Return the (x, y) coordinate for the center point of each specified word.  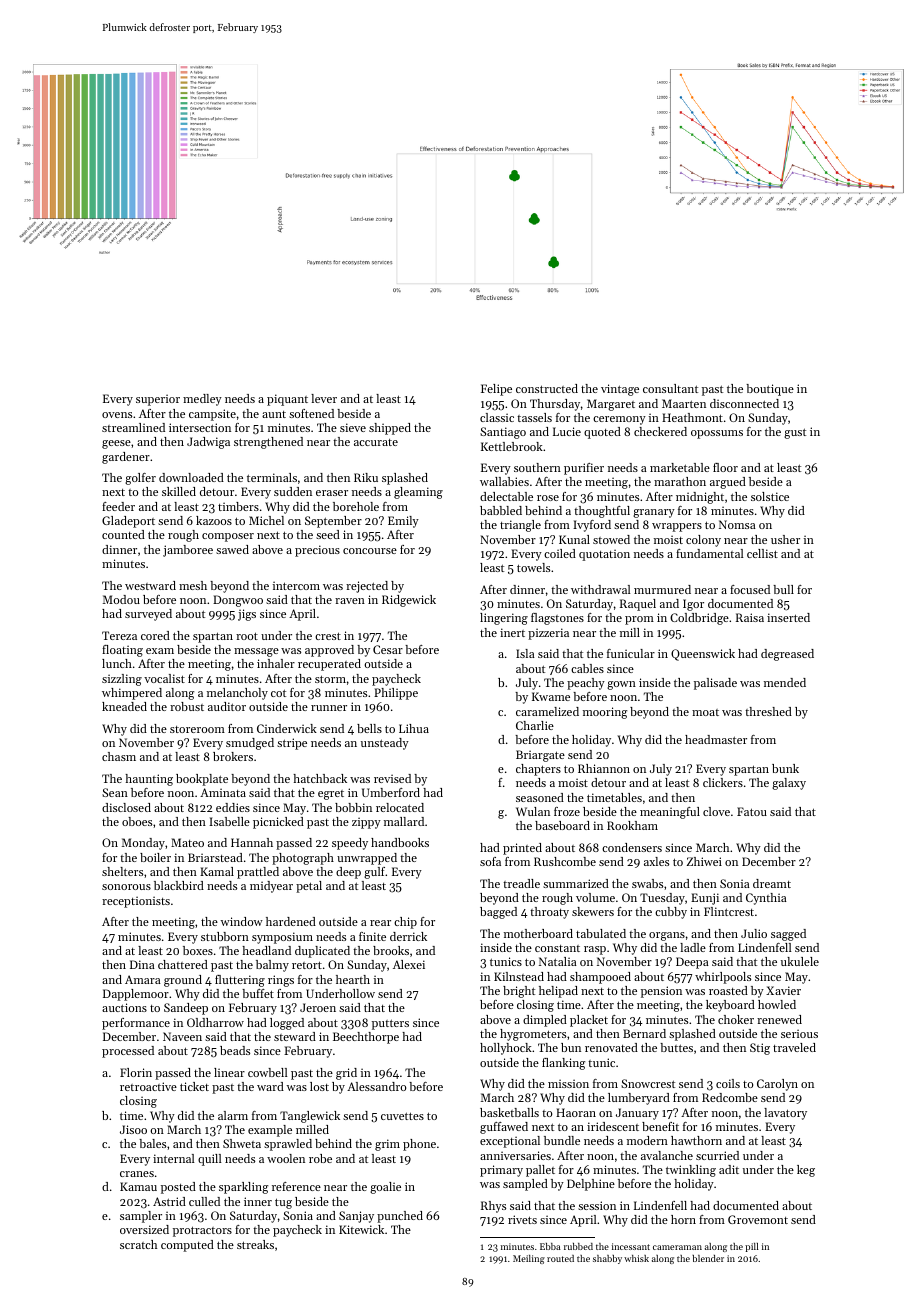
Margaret (611, 405)
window (242, 921)
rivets (522, 1219)
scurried (717, 1155)
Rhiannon (604, 768)
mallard (404, 821)
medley (202, 400)
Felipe (496, 390)
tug (283, 1203)
